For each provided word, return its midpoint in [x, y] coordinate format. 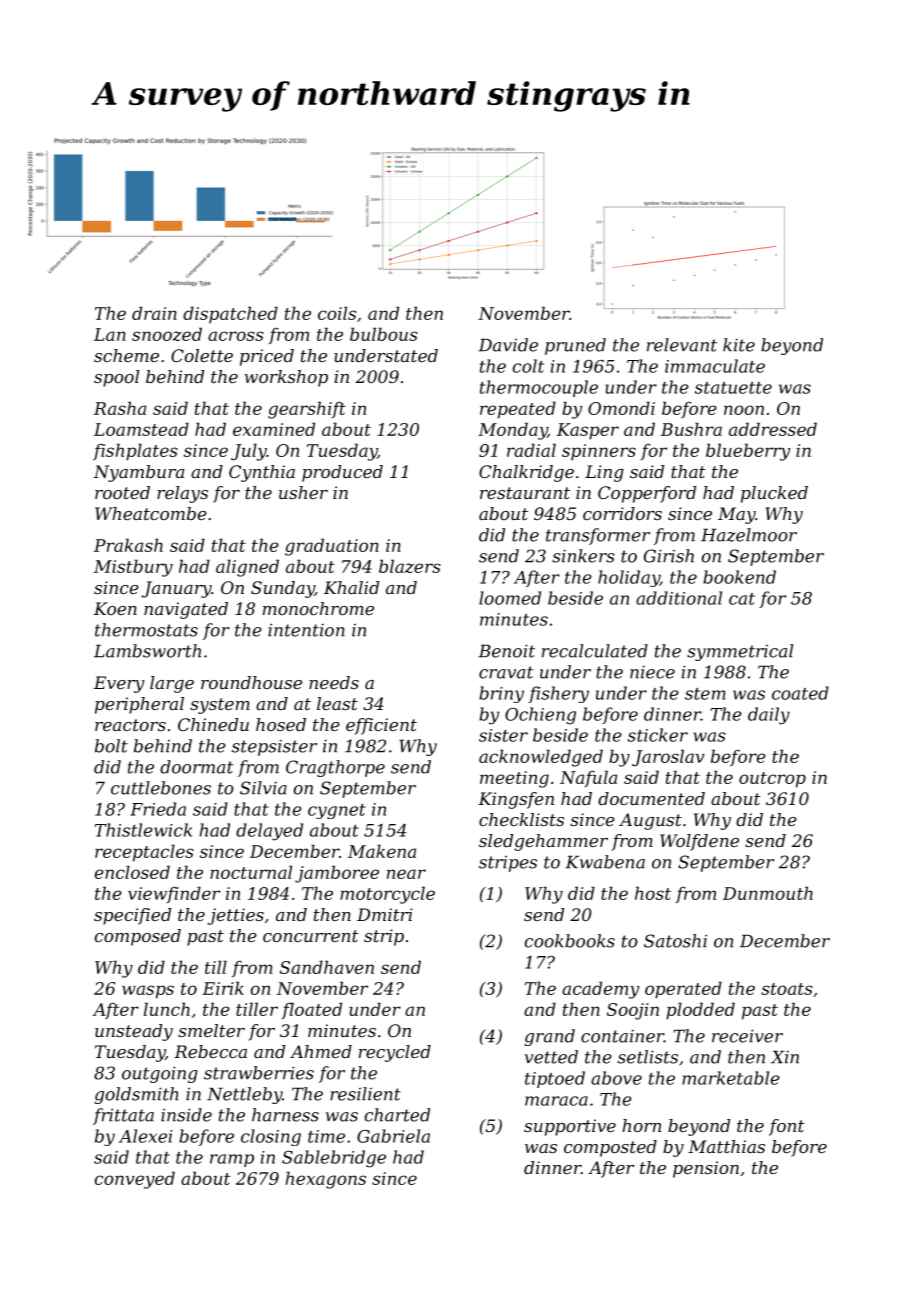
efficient [381, 726]
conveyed [135, 1180]
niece [652, 672]
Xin [785, 1057]
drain [154, 313]
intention [306, 630]
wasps [148, 992]
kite [739, 345]
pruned [575, 346]
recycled [395, 1053]
